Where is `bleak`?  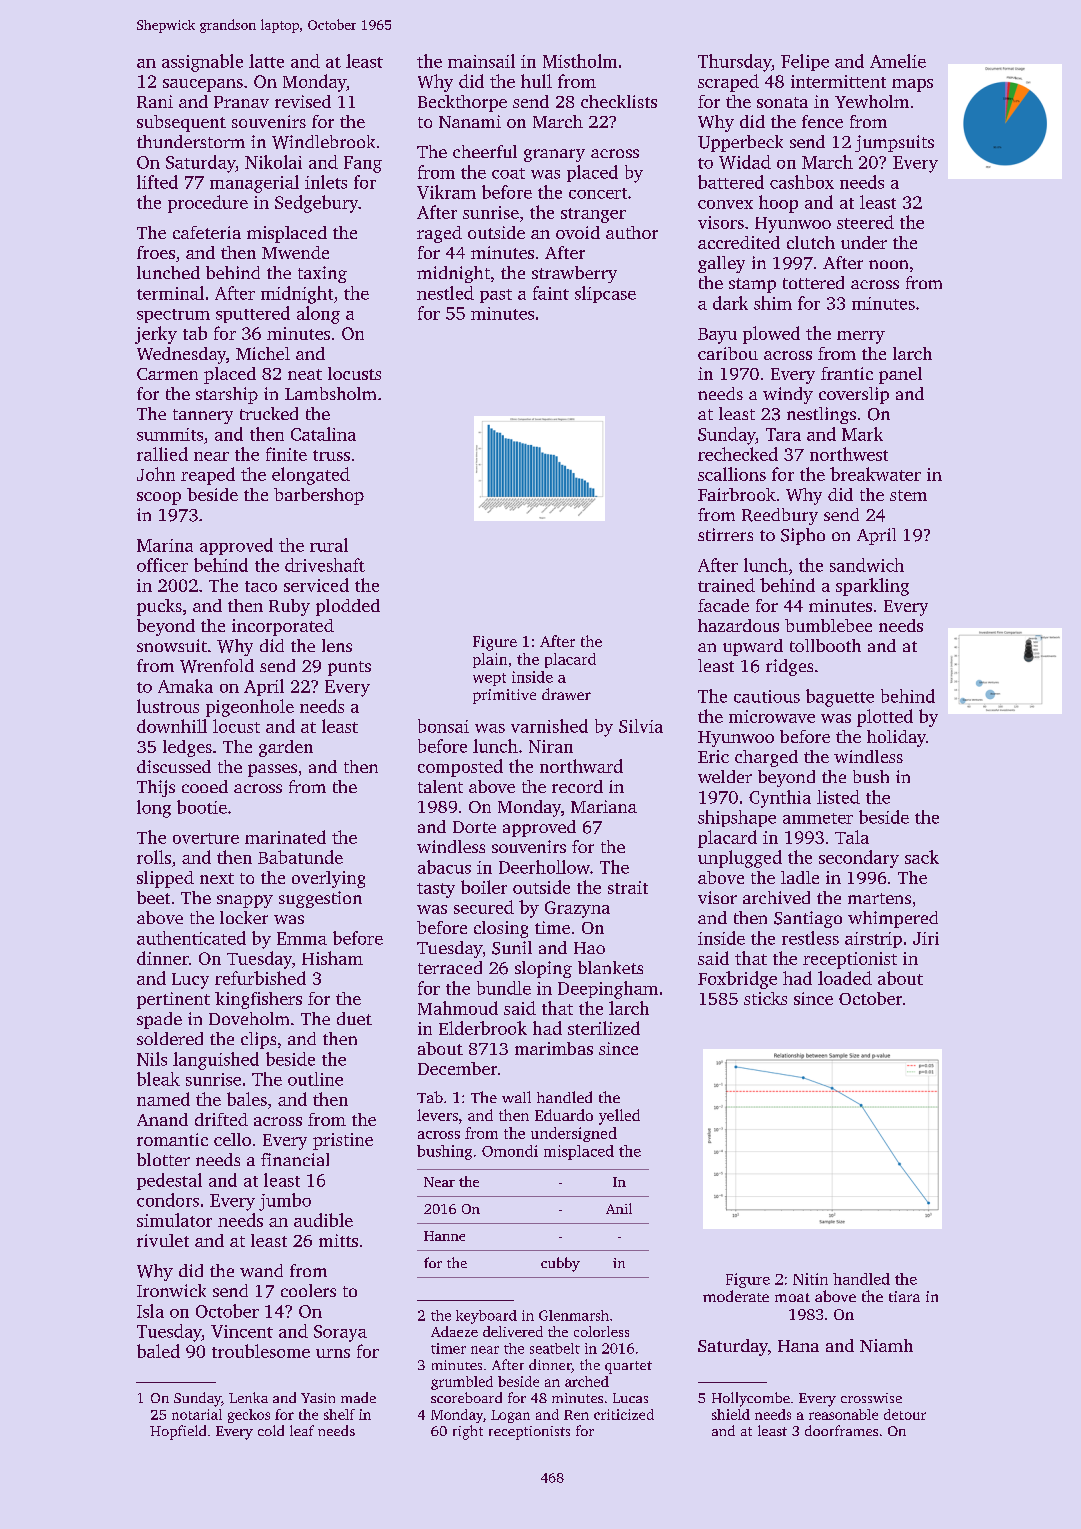
bleak is located at coordinates (158, 1079).
